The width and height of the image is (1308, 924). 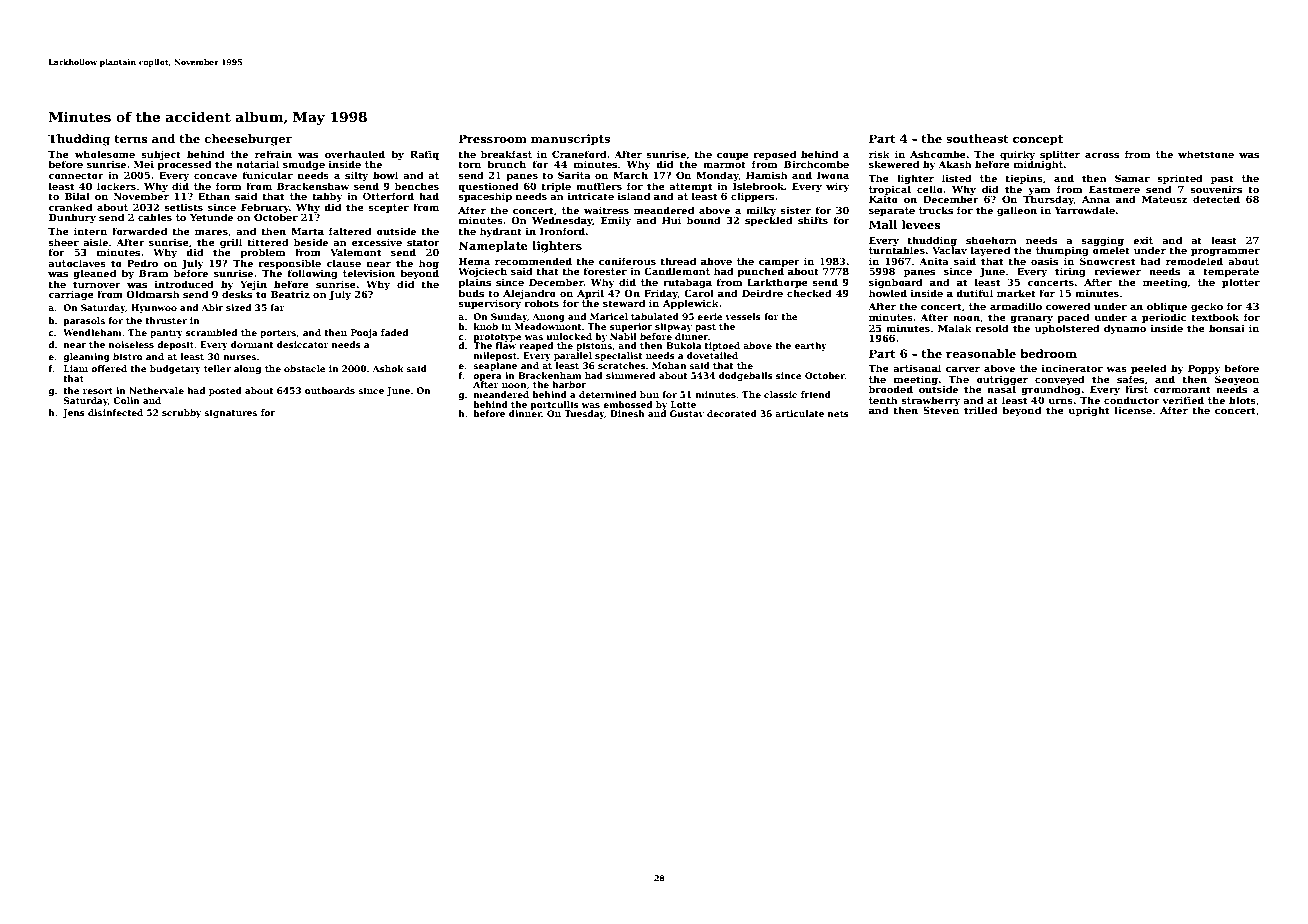 I want to click on earthy, so click(x=811, y=346).
